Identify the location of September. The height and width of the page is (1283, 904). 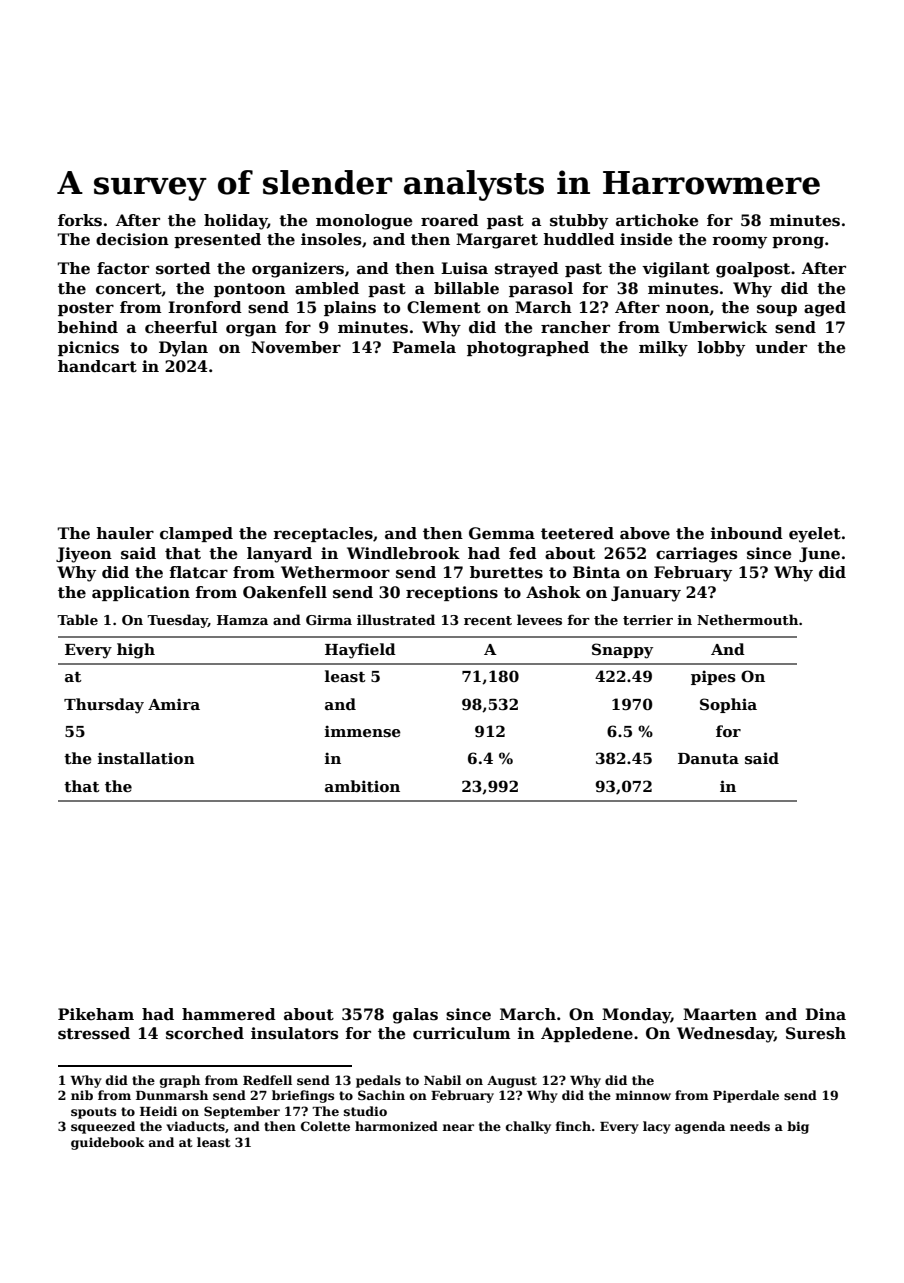
(242, 1112).
